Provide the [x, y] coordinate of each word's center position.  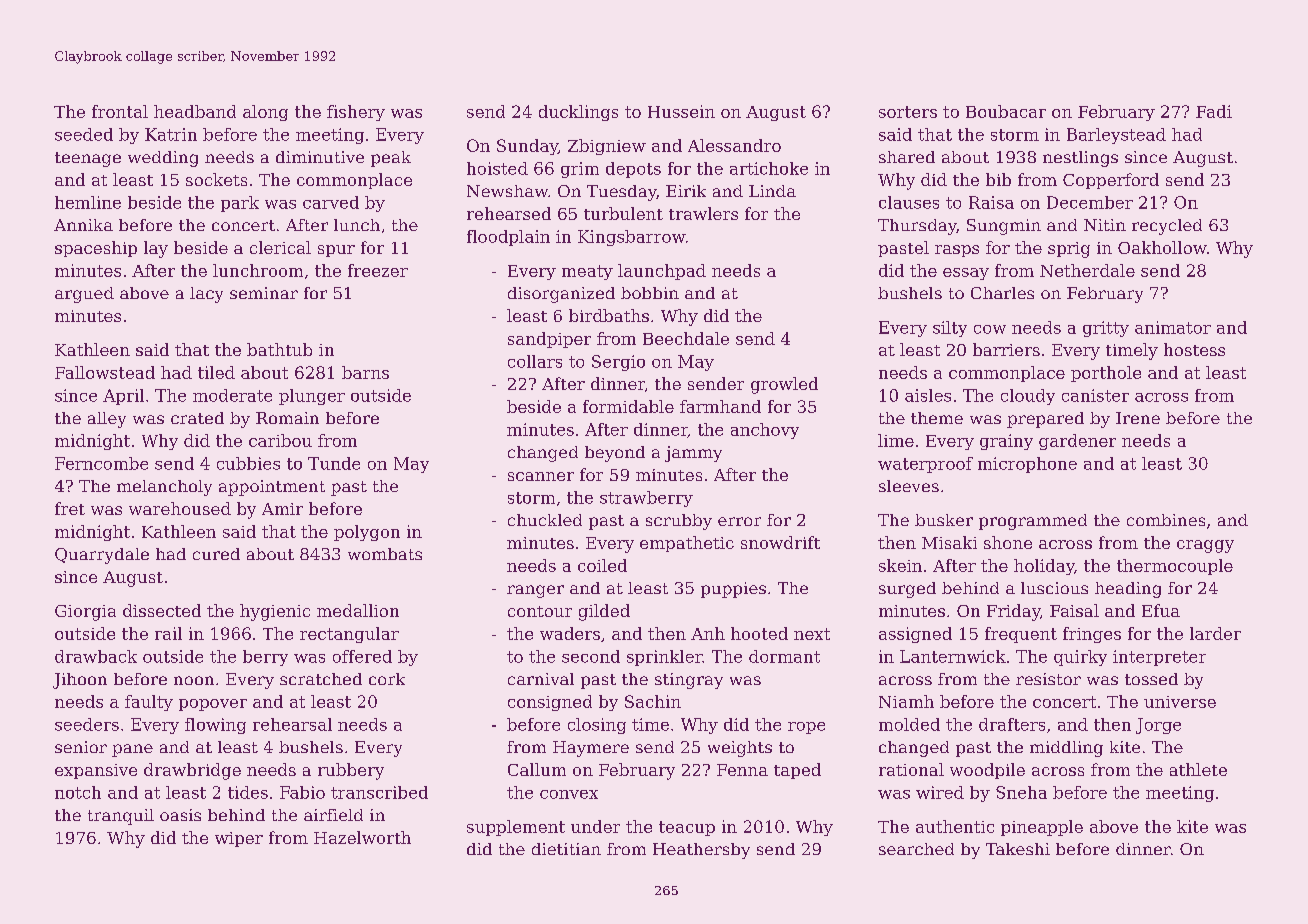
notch [78, 792]
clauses [909, 202]
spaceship [96, 249]
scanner [541, 476]
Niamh [906, 701]
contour [540, 611]
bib [998, 179]
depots [633, 170]
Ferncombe [101, 463]
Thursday [917, 227]
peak [391, 159]
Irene [1138, 418]
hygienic [275, 612]
